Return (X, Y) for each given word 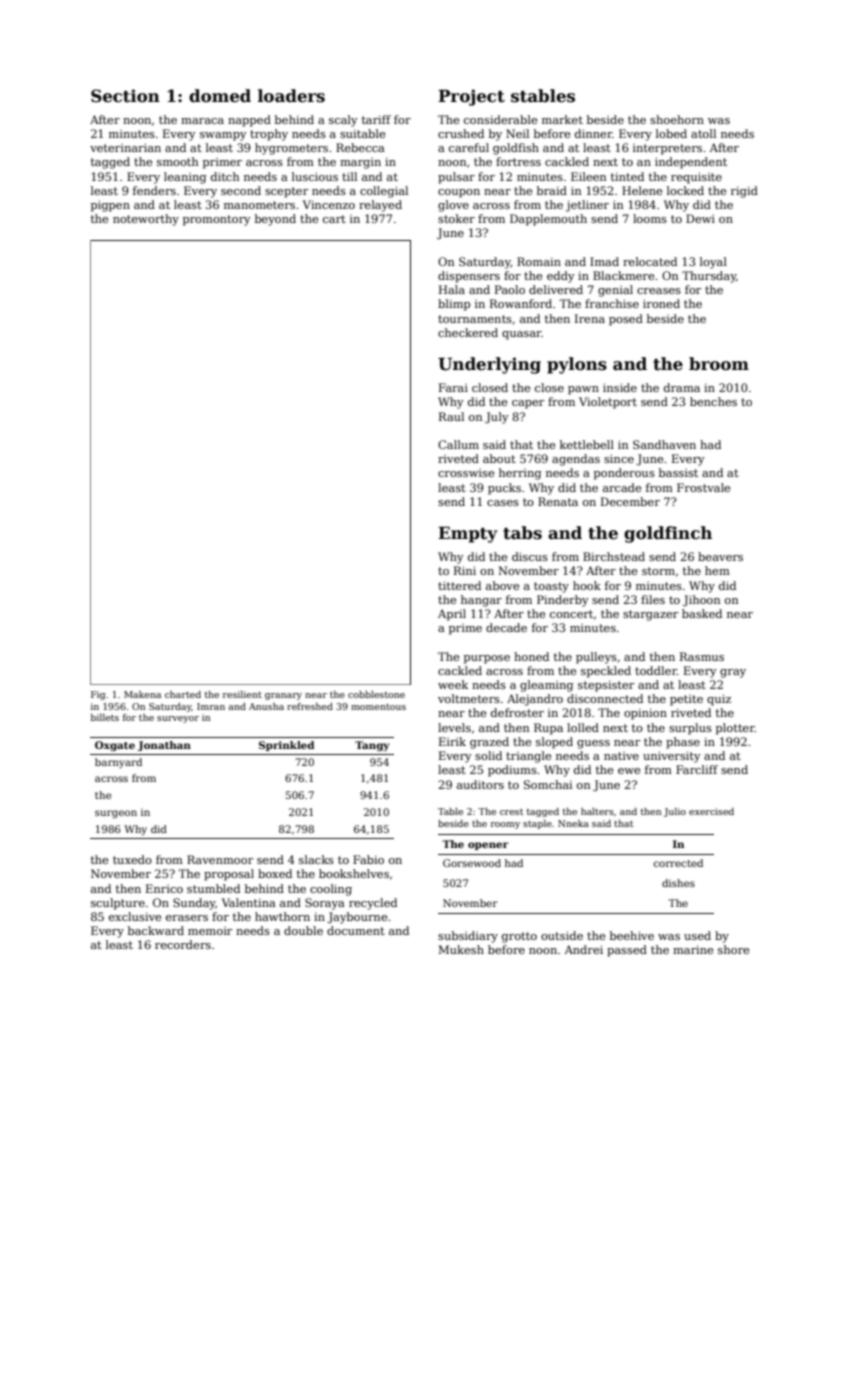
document (356, 930)
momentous (378, 707)
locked (685, 190)
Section (125, 96)
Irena (590, 318)
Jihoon (701, 601)
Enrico (164, 888)
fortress (518, 161)
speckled (606, 672)
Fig (98, 695)
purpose (487, 659)
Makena (142, 694)
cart (334, 219)
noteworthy (146, 220)
